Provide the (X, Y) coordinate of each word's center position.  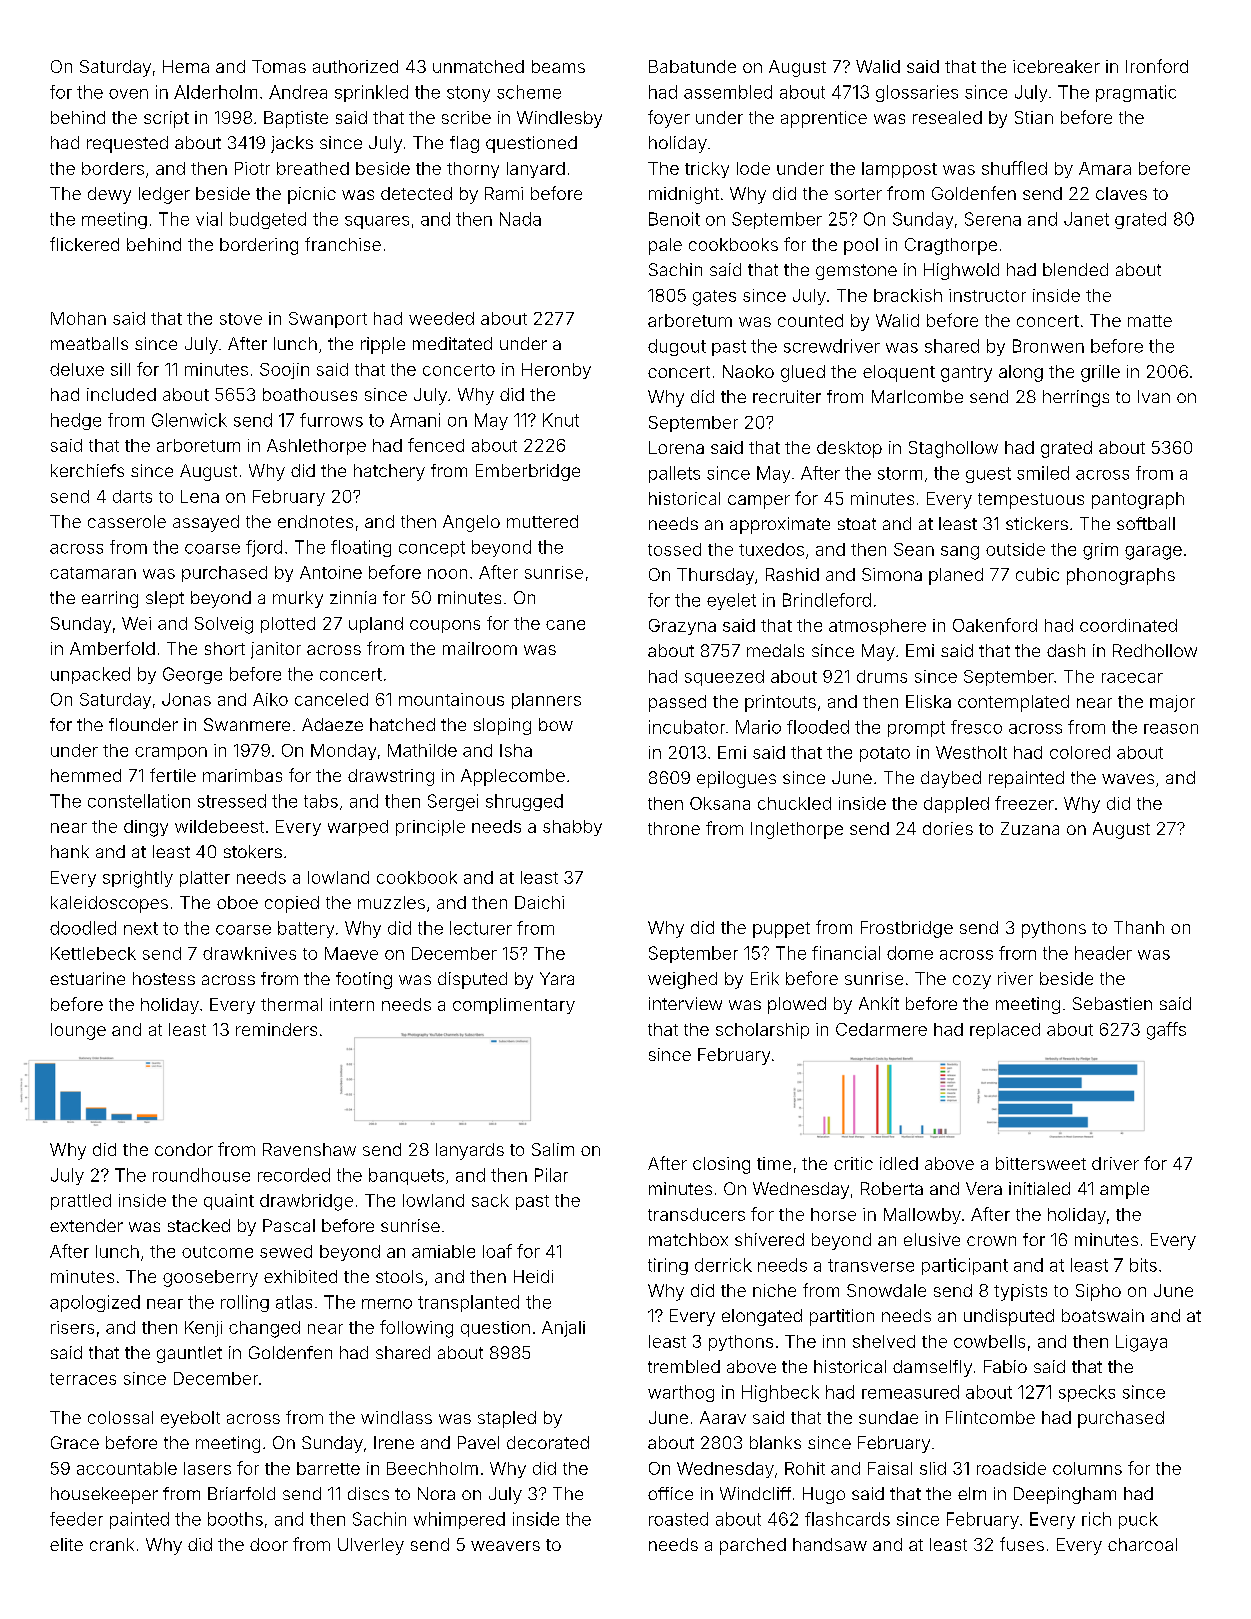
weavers (505, 1546)
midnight (684, 195)
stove (241, 319)
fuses (1022, 1544)
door (269, 1544)
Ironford (1157, 66)
